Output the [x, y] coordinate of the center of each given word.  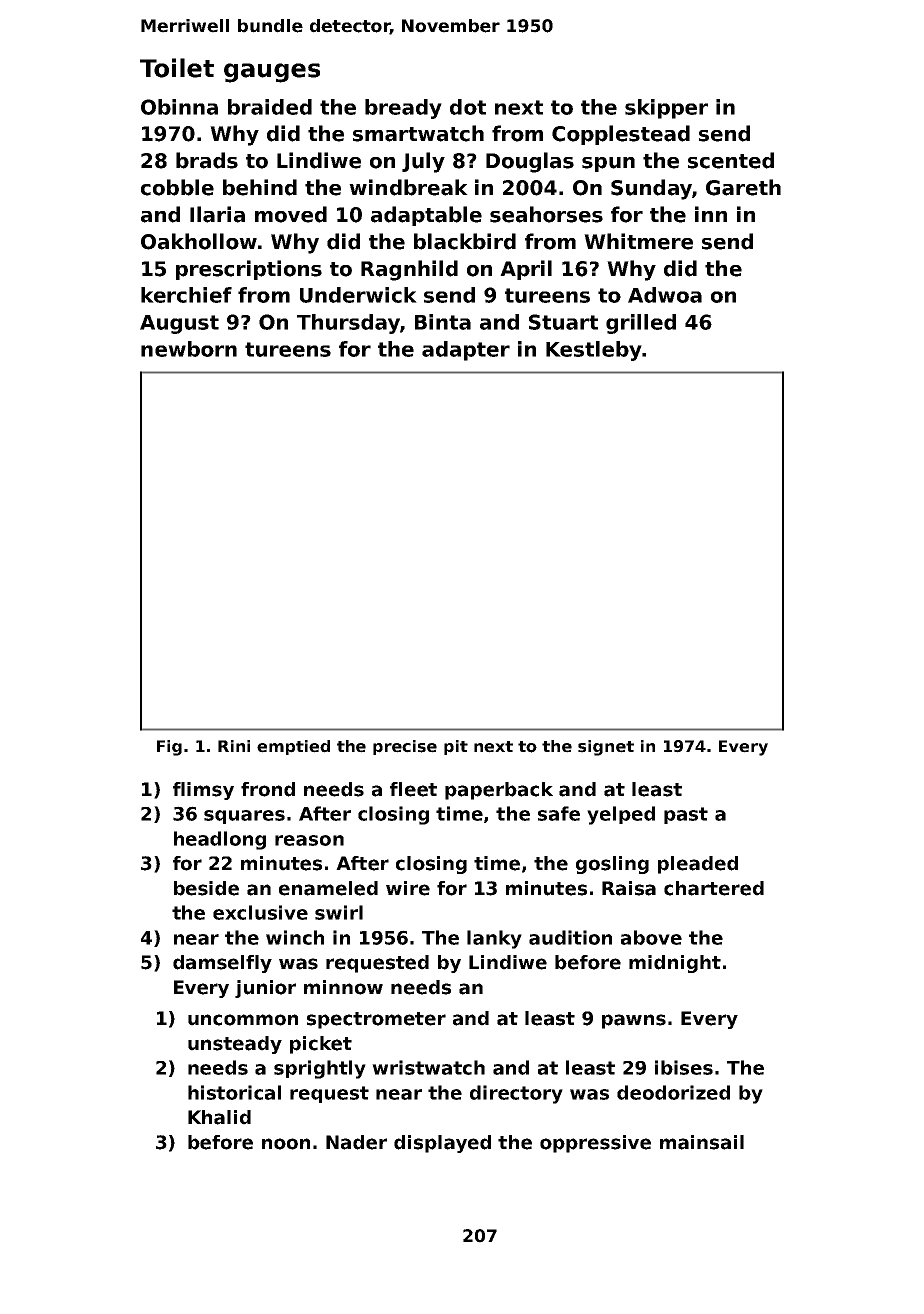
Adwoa [665, 295]
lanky [494, 939]
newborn [189, 349]
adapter [466, 351]
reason [309, 840]
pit [456, 747]
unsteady [235, 1045]
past [686, 815]
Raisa [629, 888]
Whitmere [638, 241]
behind [260, 187]
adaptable [426, 216]
